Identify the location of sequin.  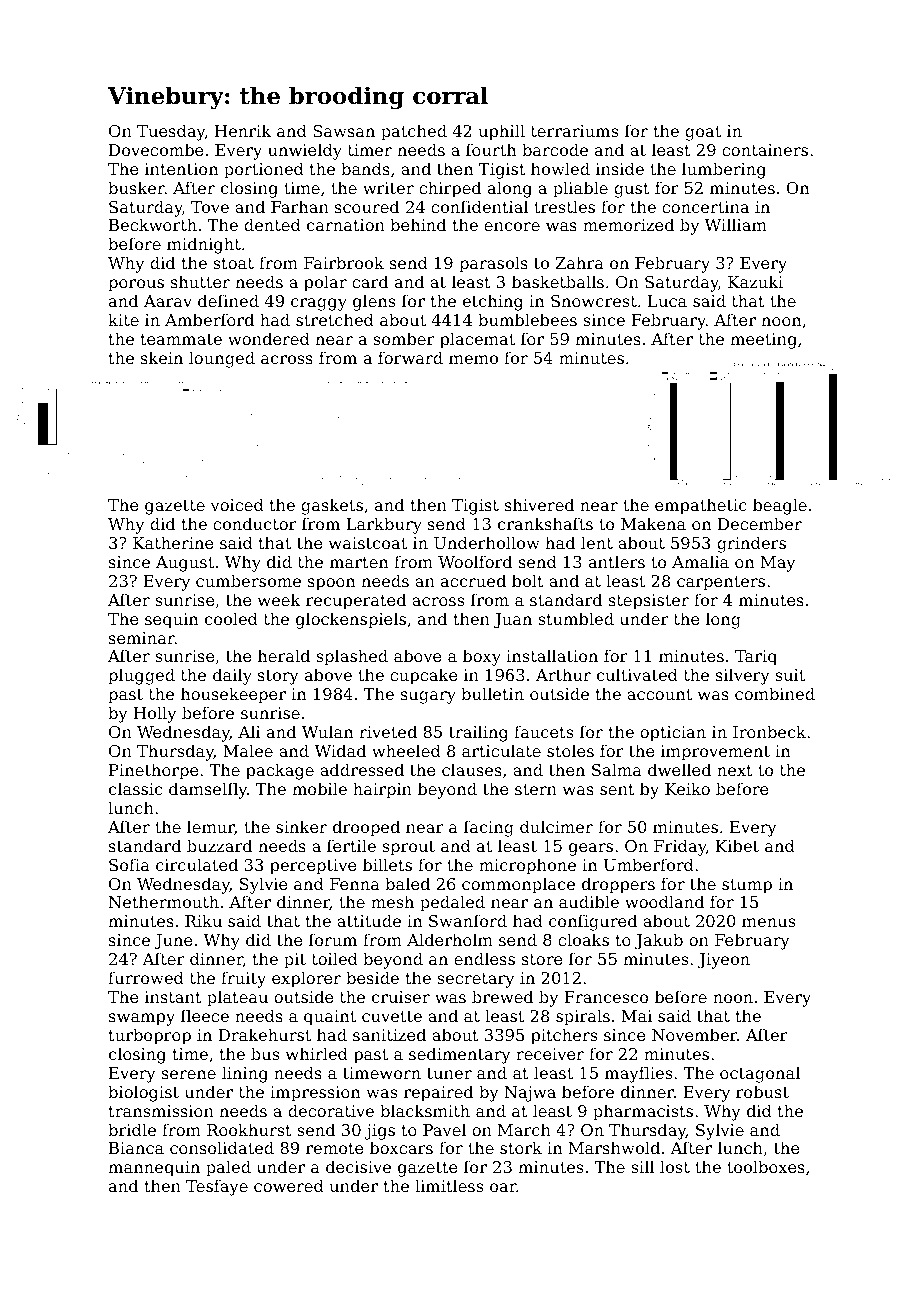
(172, 621).
